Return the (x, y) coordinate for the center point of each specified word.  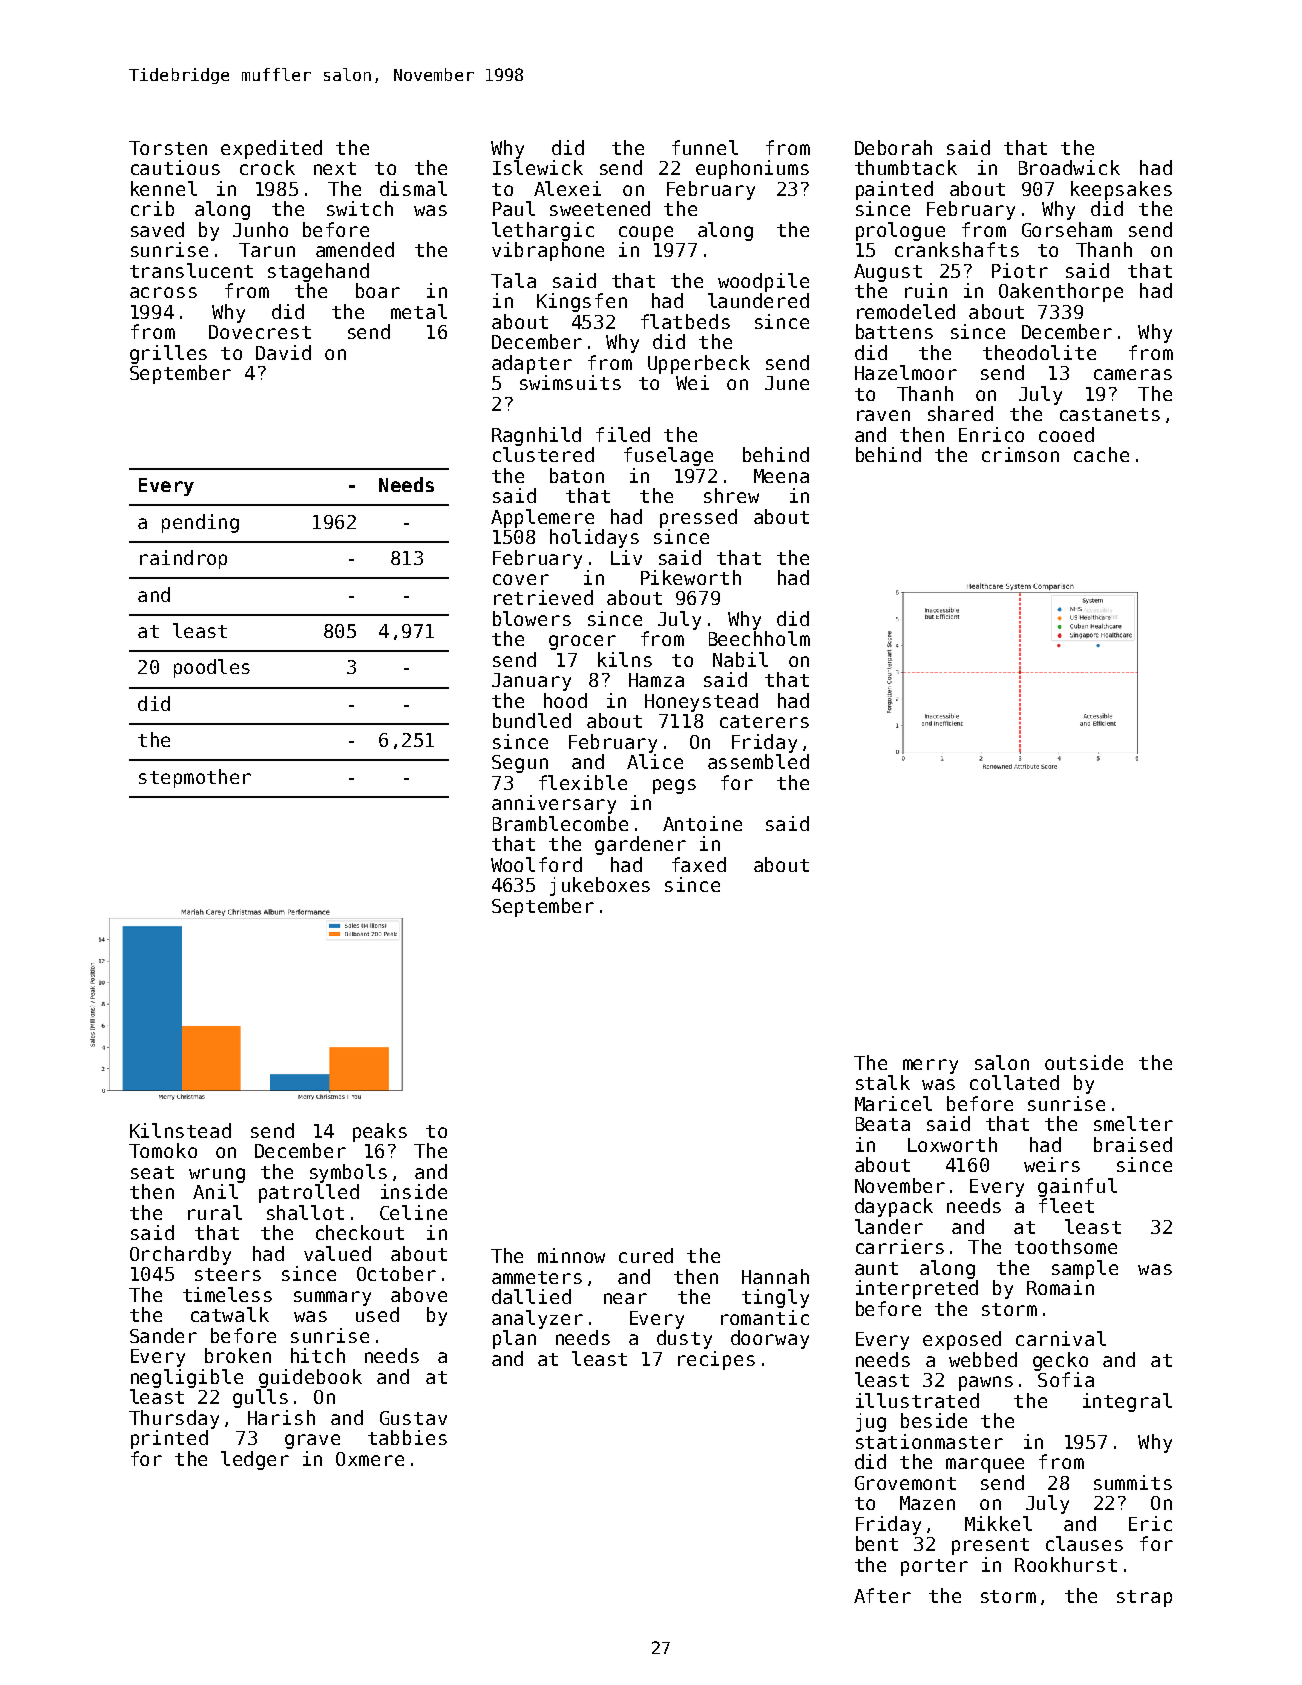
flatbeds (685, 321)
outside (1084, 1062)
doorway (770, 1339)
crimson (1020, 454)
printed (169, 1439)
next (335, 168)
